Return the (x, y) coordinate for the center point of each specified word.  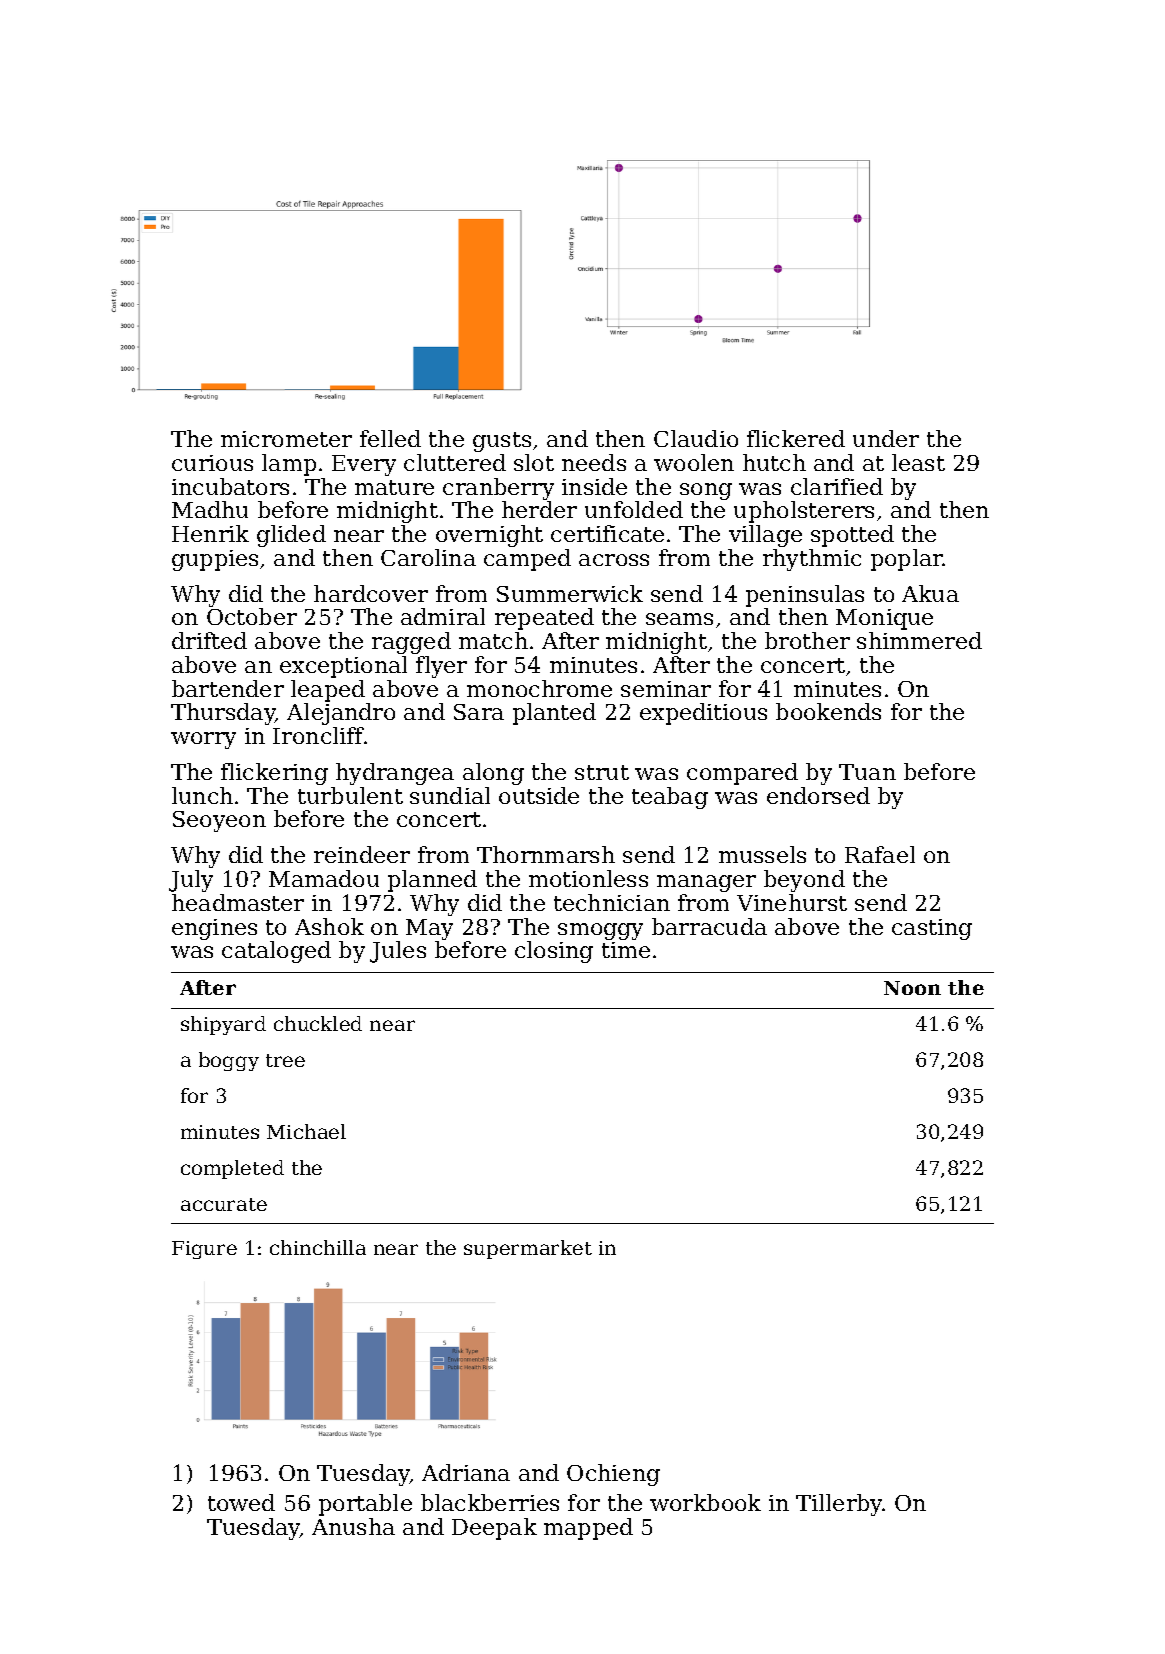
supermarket (528, 1249)
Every (364, 465)
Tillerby (839, 1505)
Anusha (353, 1526)
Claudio (696, 438)
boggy (229, 1061)
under (886, 438)
